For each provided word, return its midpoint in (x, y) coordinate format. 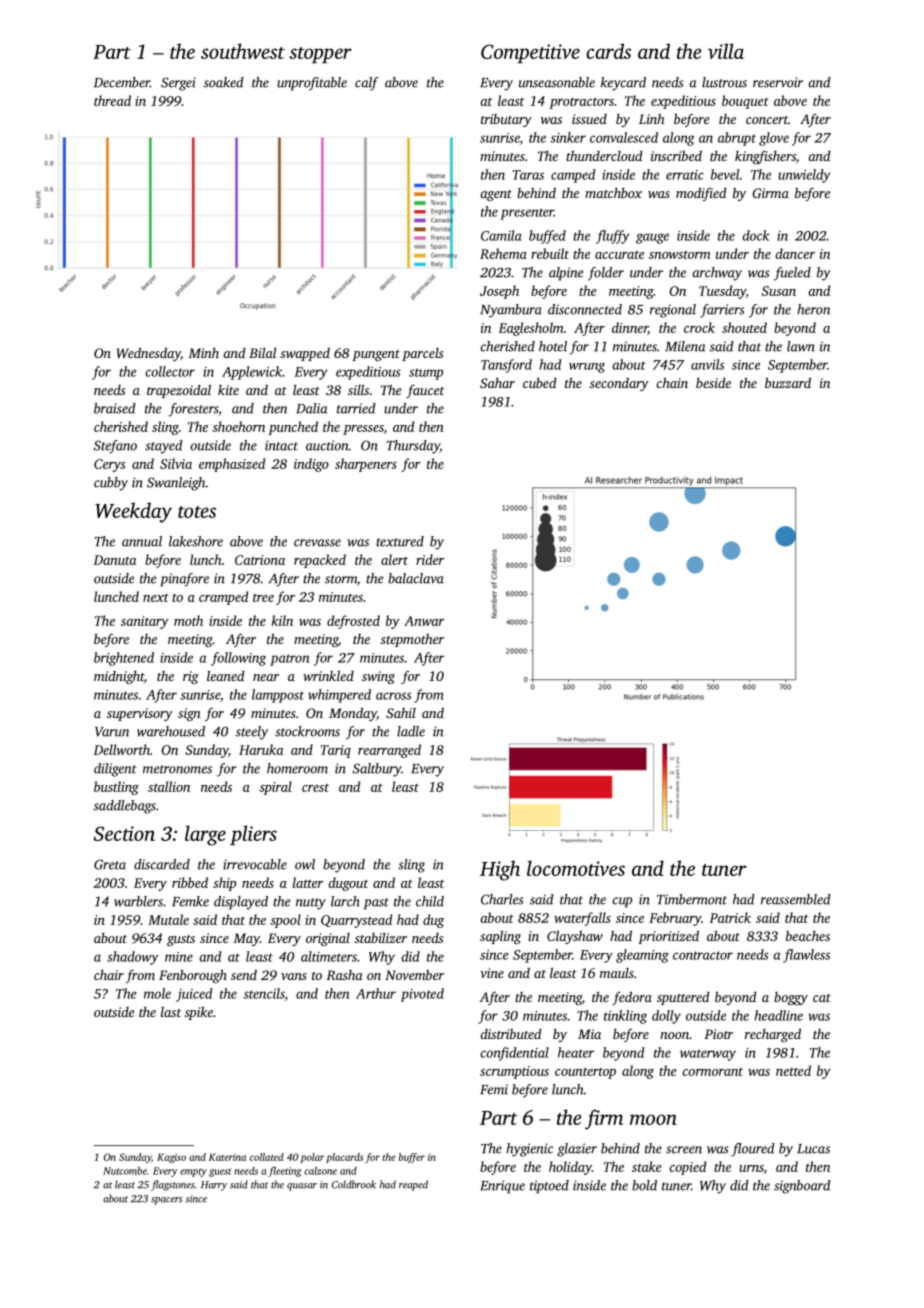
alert (394, 559)
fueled (792, 274)
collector (170, 371)
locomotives (576, 868)
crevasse (317, 543)
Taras (528, 175)
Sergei (178, 84)
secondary (619, 384)
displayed (241, 903)
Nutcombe (125, 1171)
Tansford (506, 366)
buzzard (788, 382)
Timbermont (692, 899)
